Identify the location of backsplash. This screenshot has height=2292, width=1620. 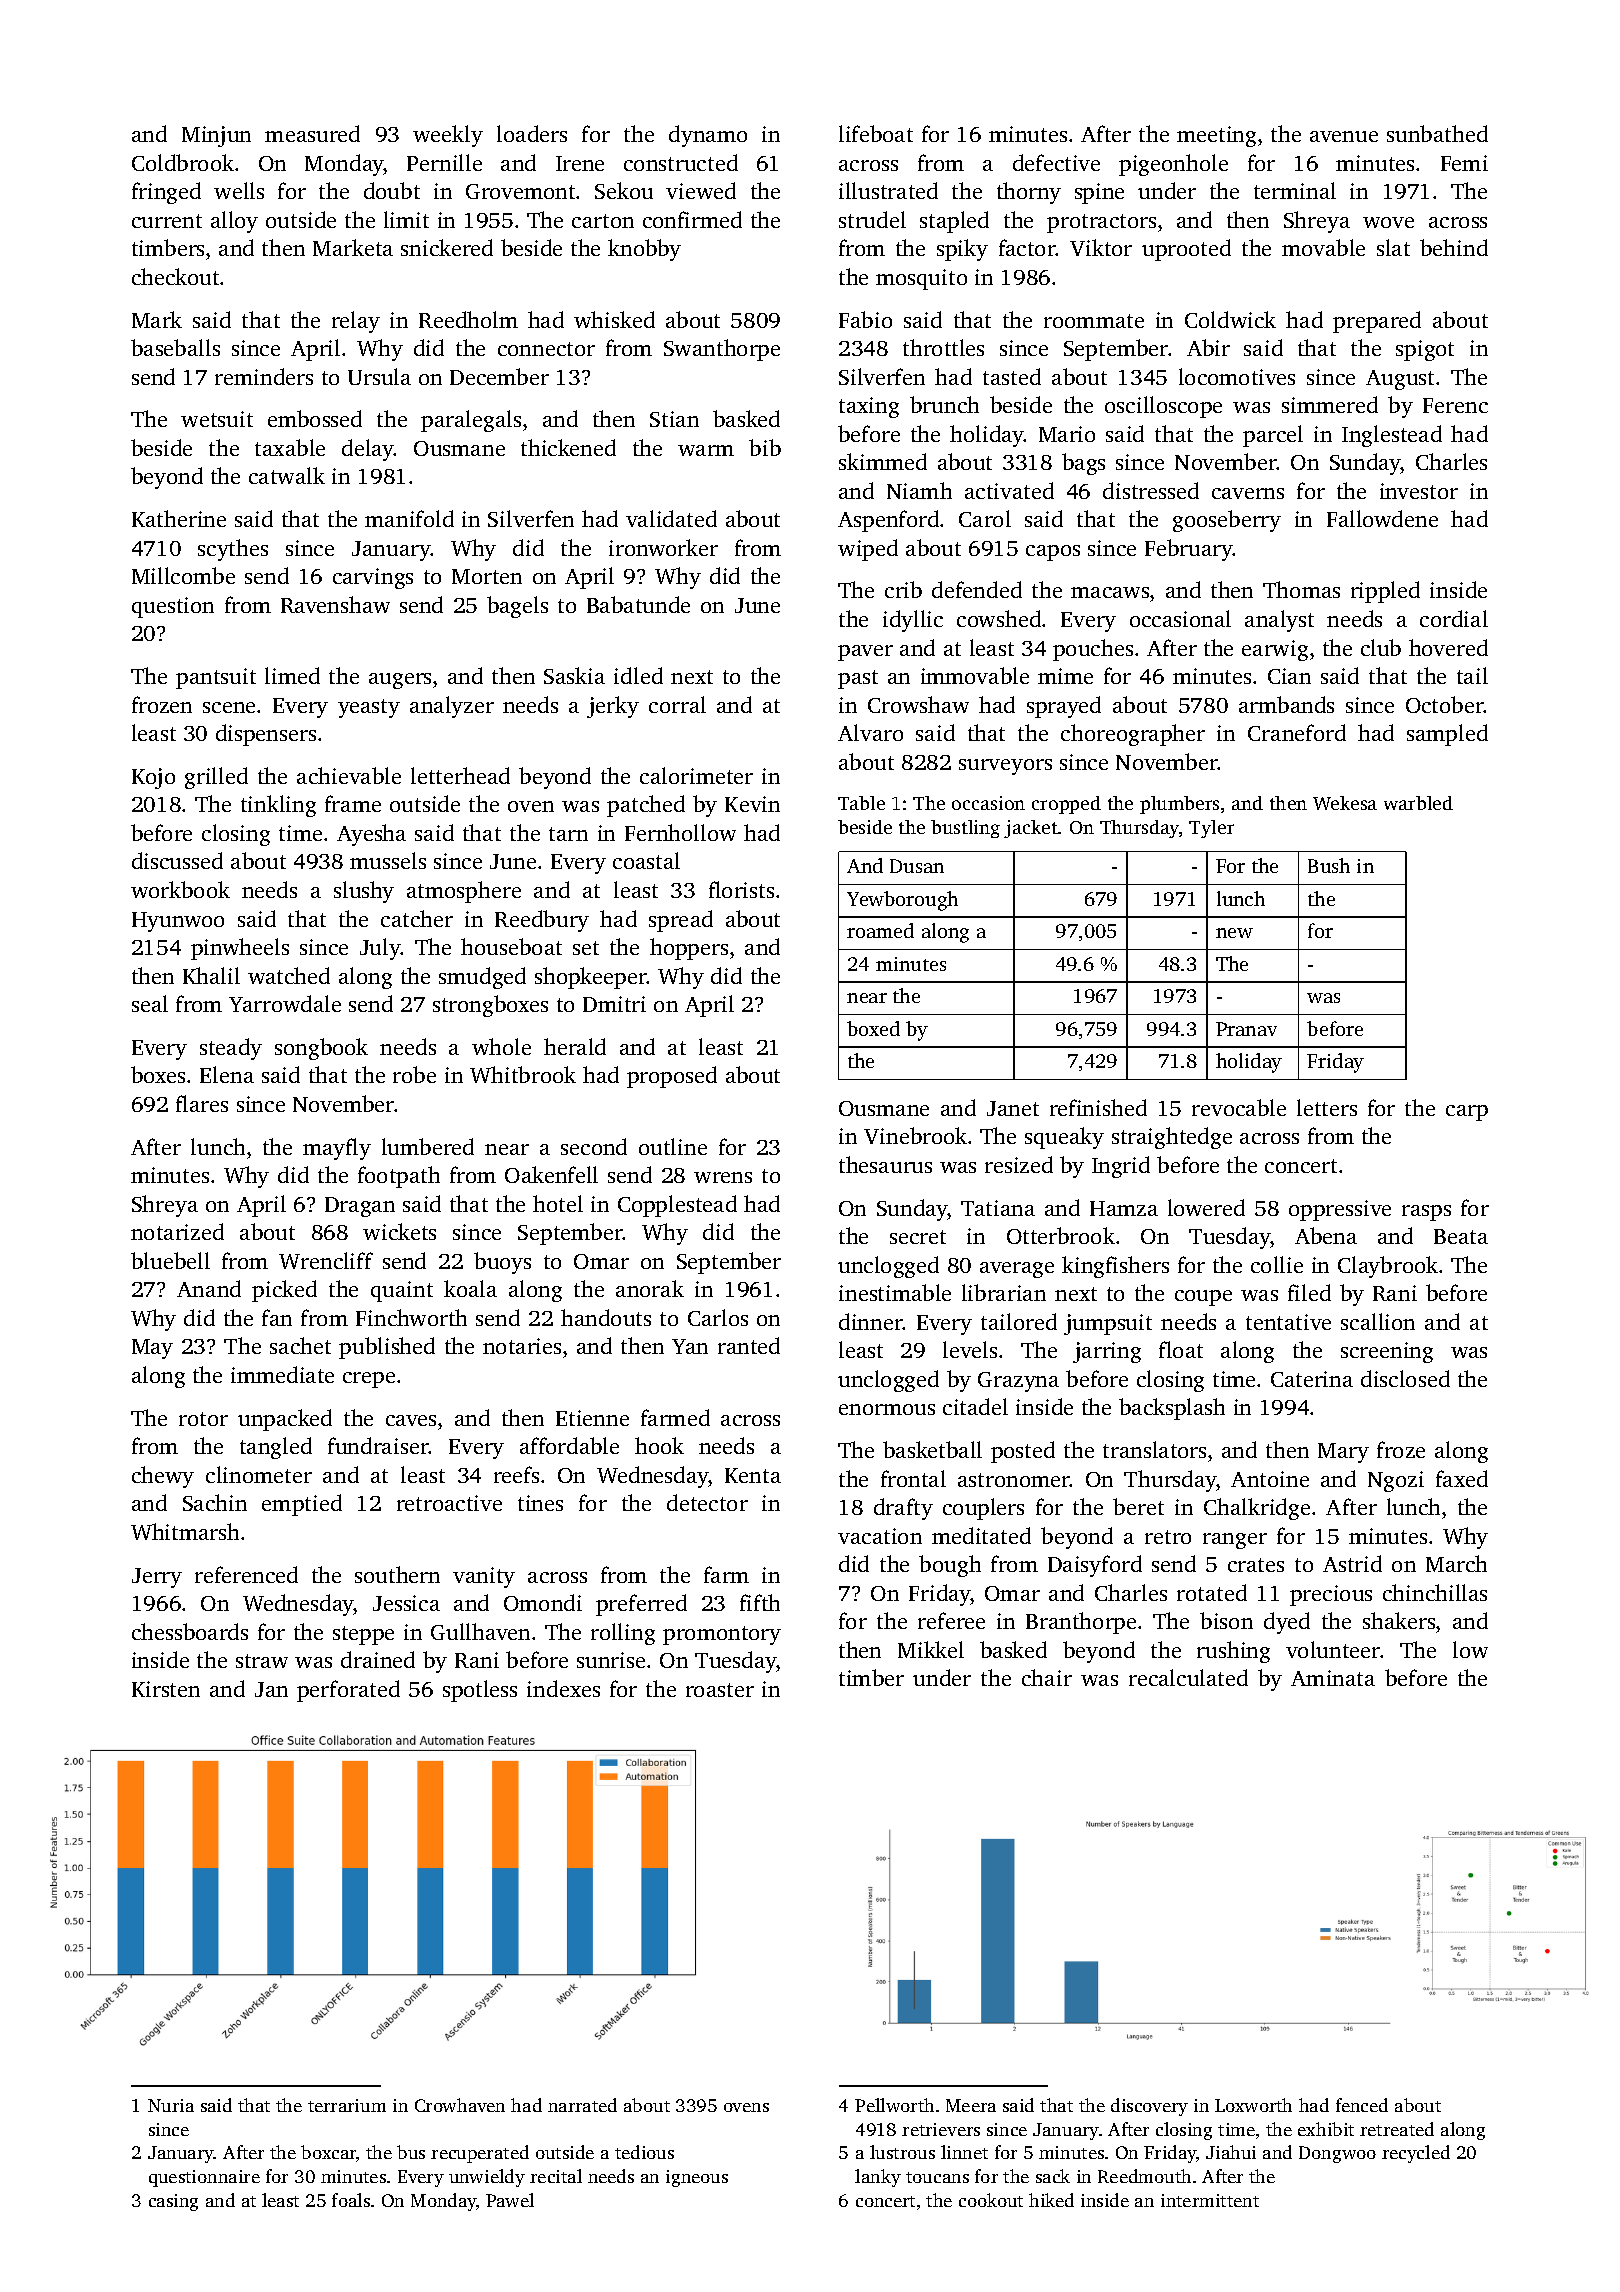
(1172, 1409).
